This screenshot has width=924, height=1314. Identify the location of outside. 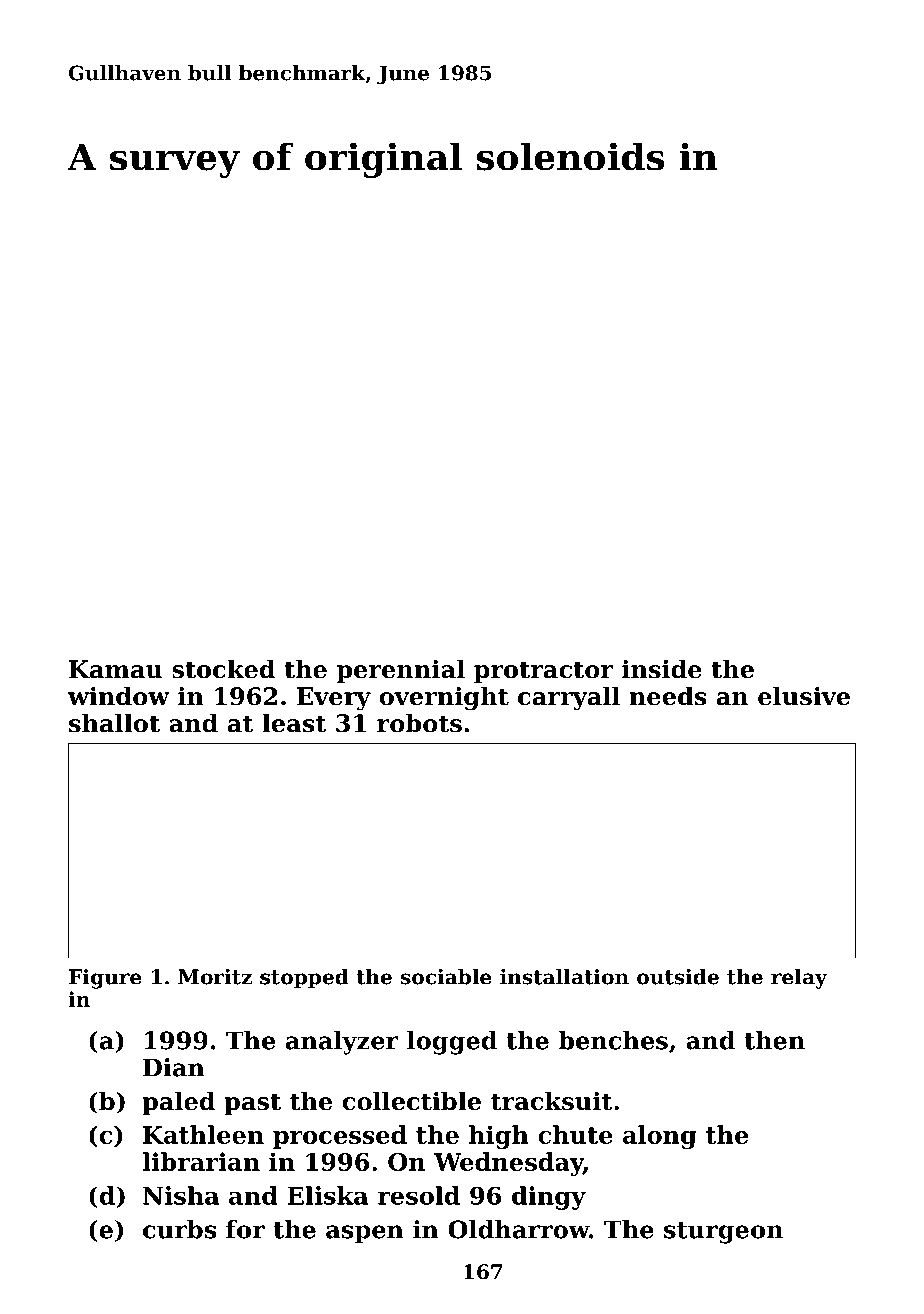
(678, 977).
